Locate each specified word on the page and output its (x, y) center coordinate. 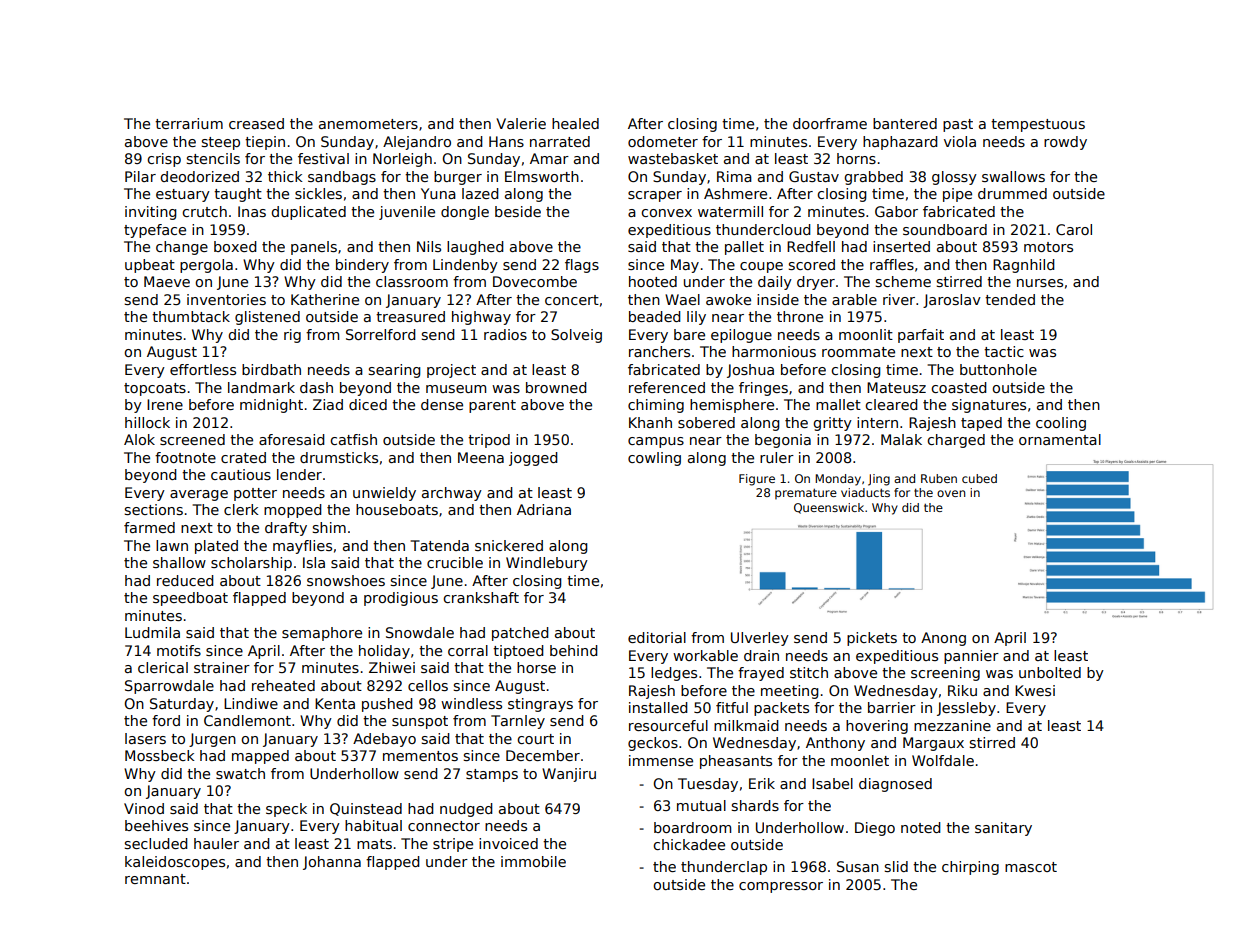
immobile (533, 861)
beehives (156, 825)
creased (256, 123)
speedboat (190, 599)
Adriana (544, 509)
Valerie (521, 123)
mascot (1031, 867)
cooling (1061, 424)
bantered (905, 123)
